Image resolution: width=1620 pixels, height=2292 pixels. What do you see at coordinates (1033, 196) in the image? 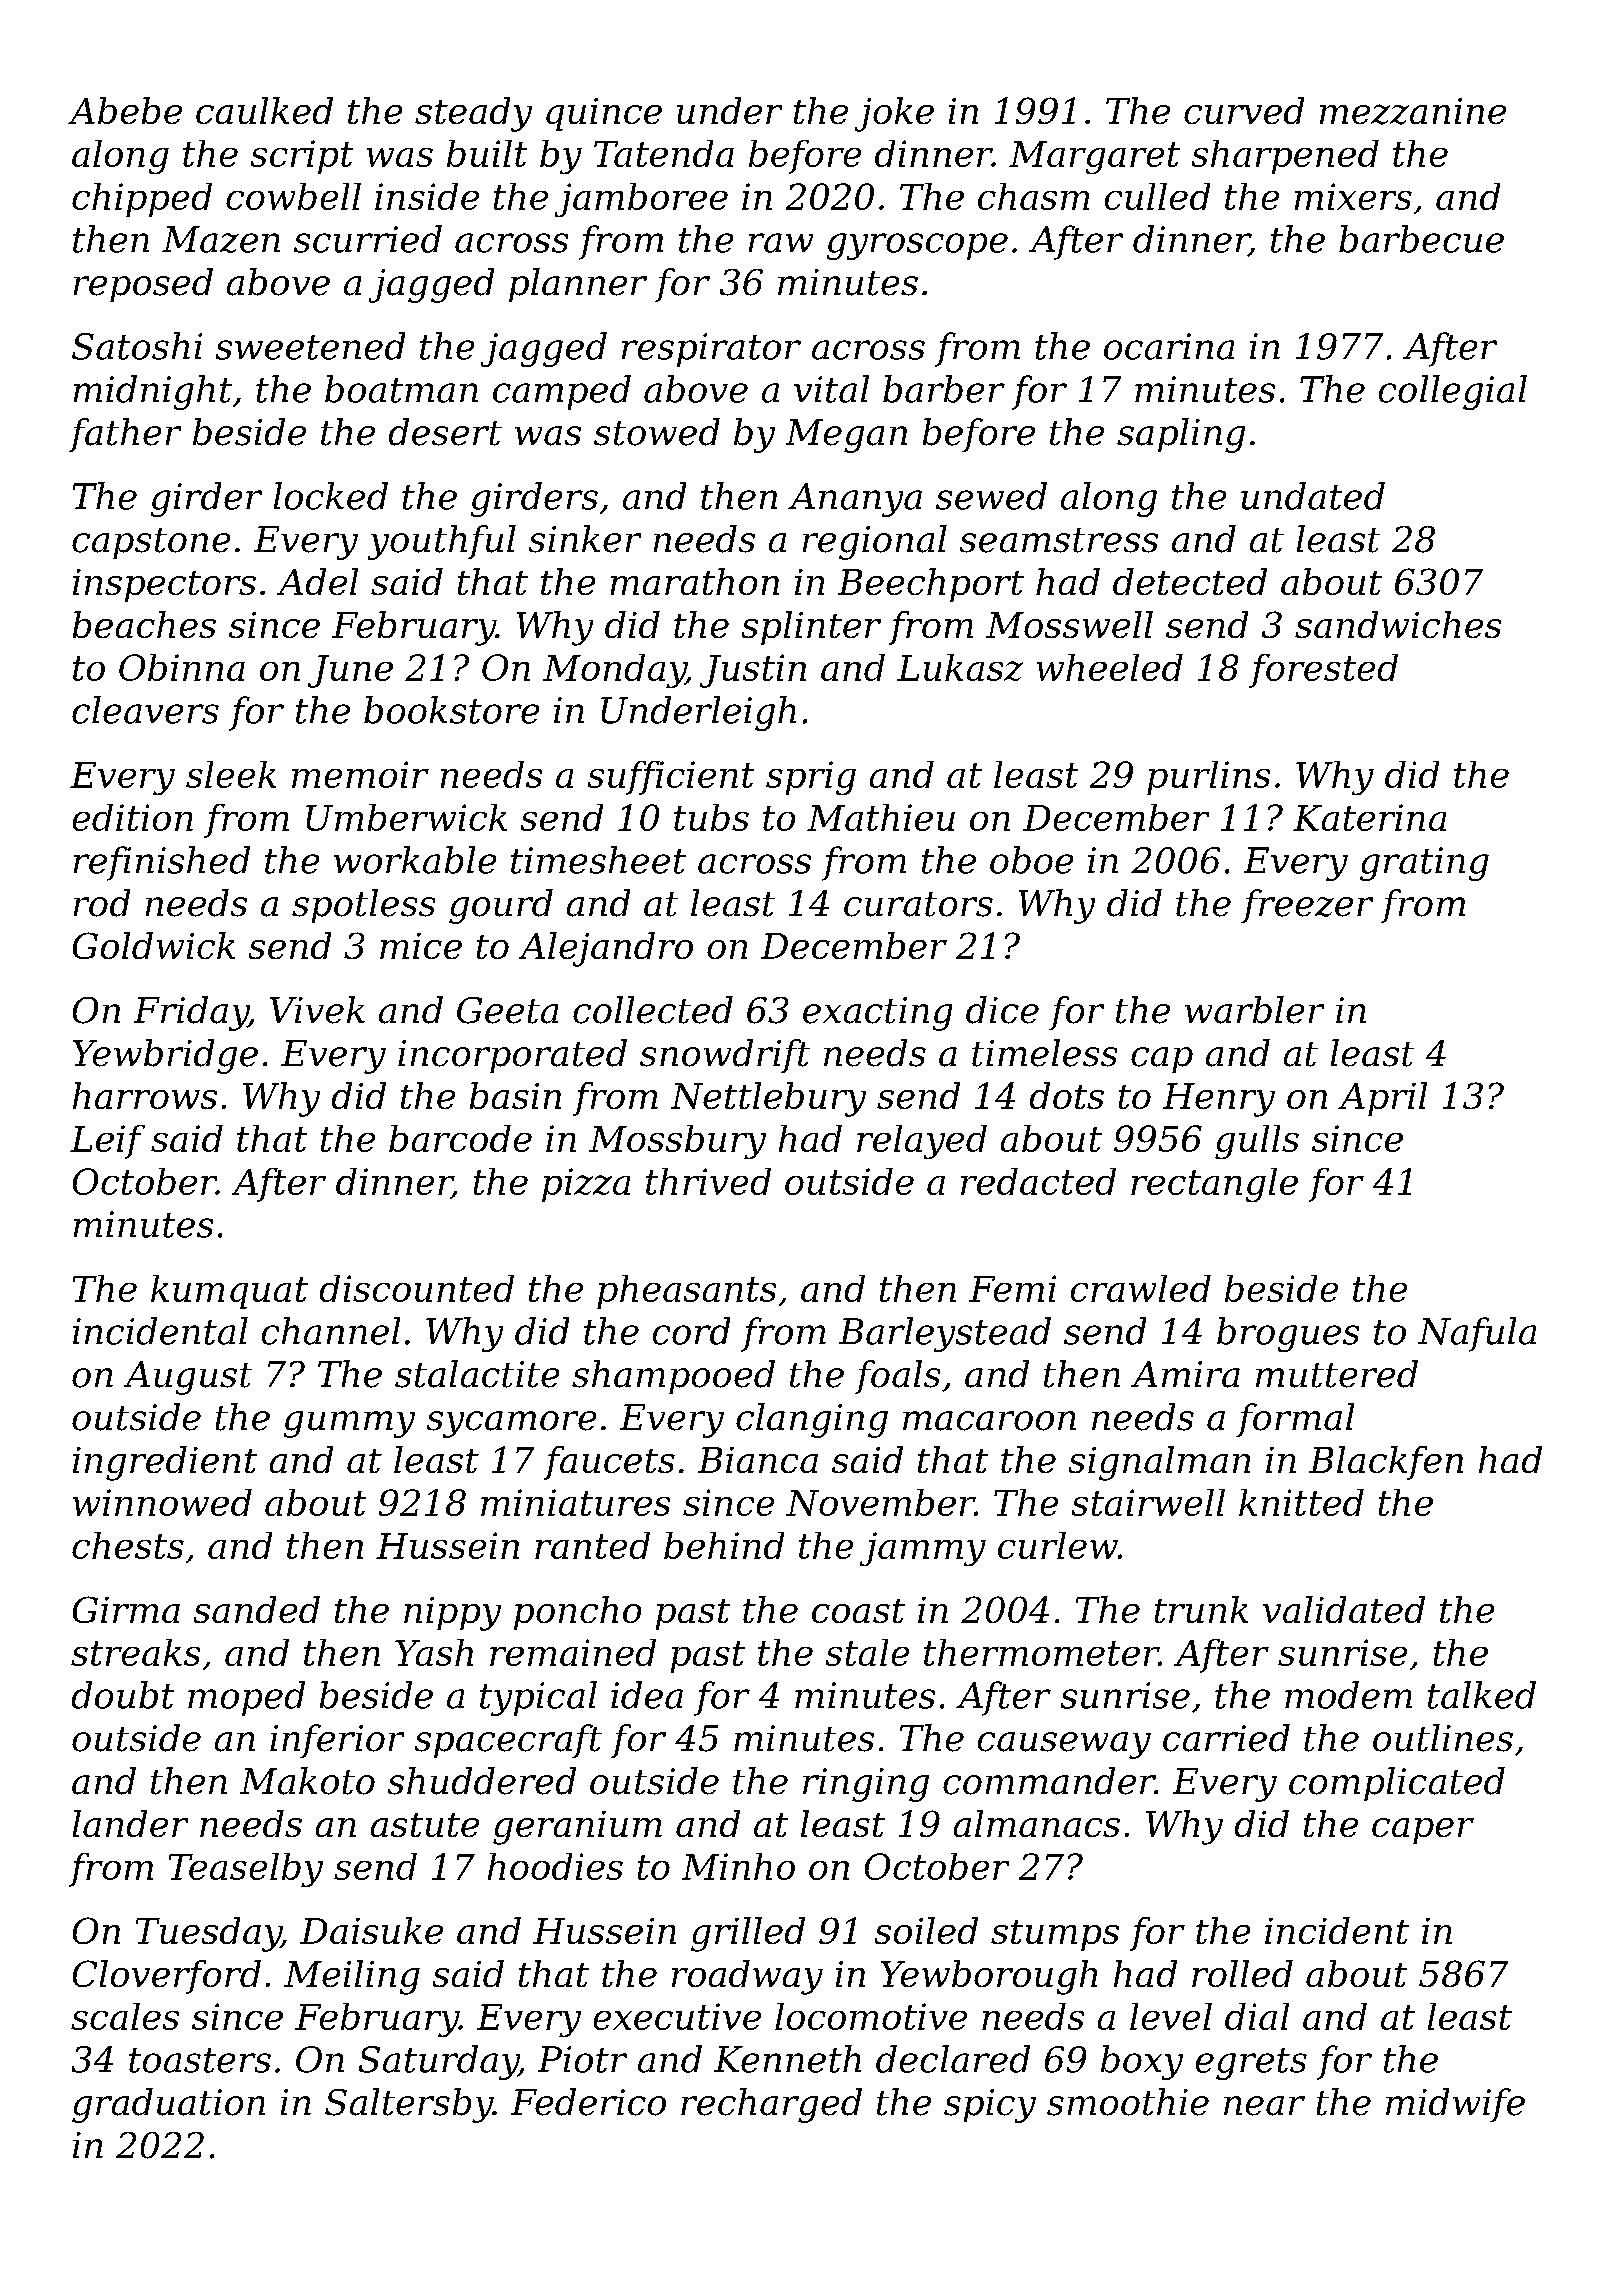
I see `chasm` at bounding box center [1033, 196].
